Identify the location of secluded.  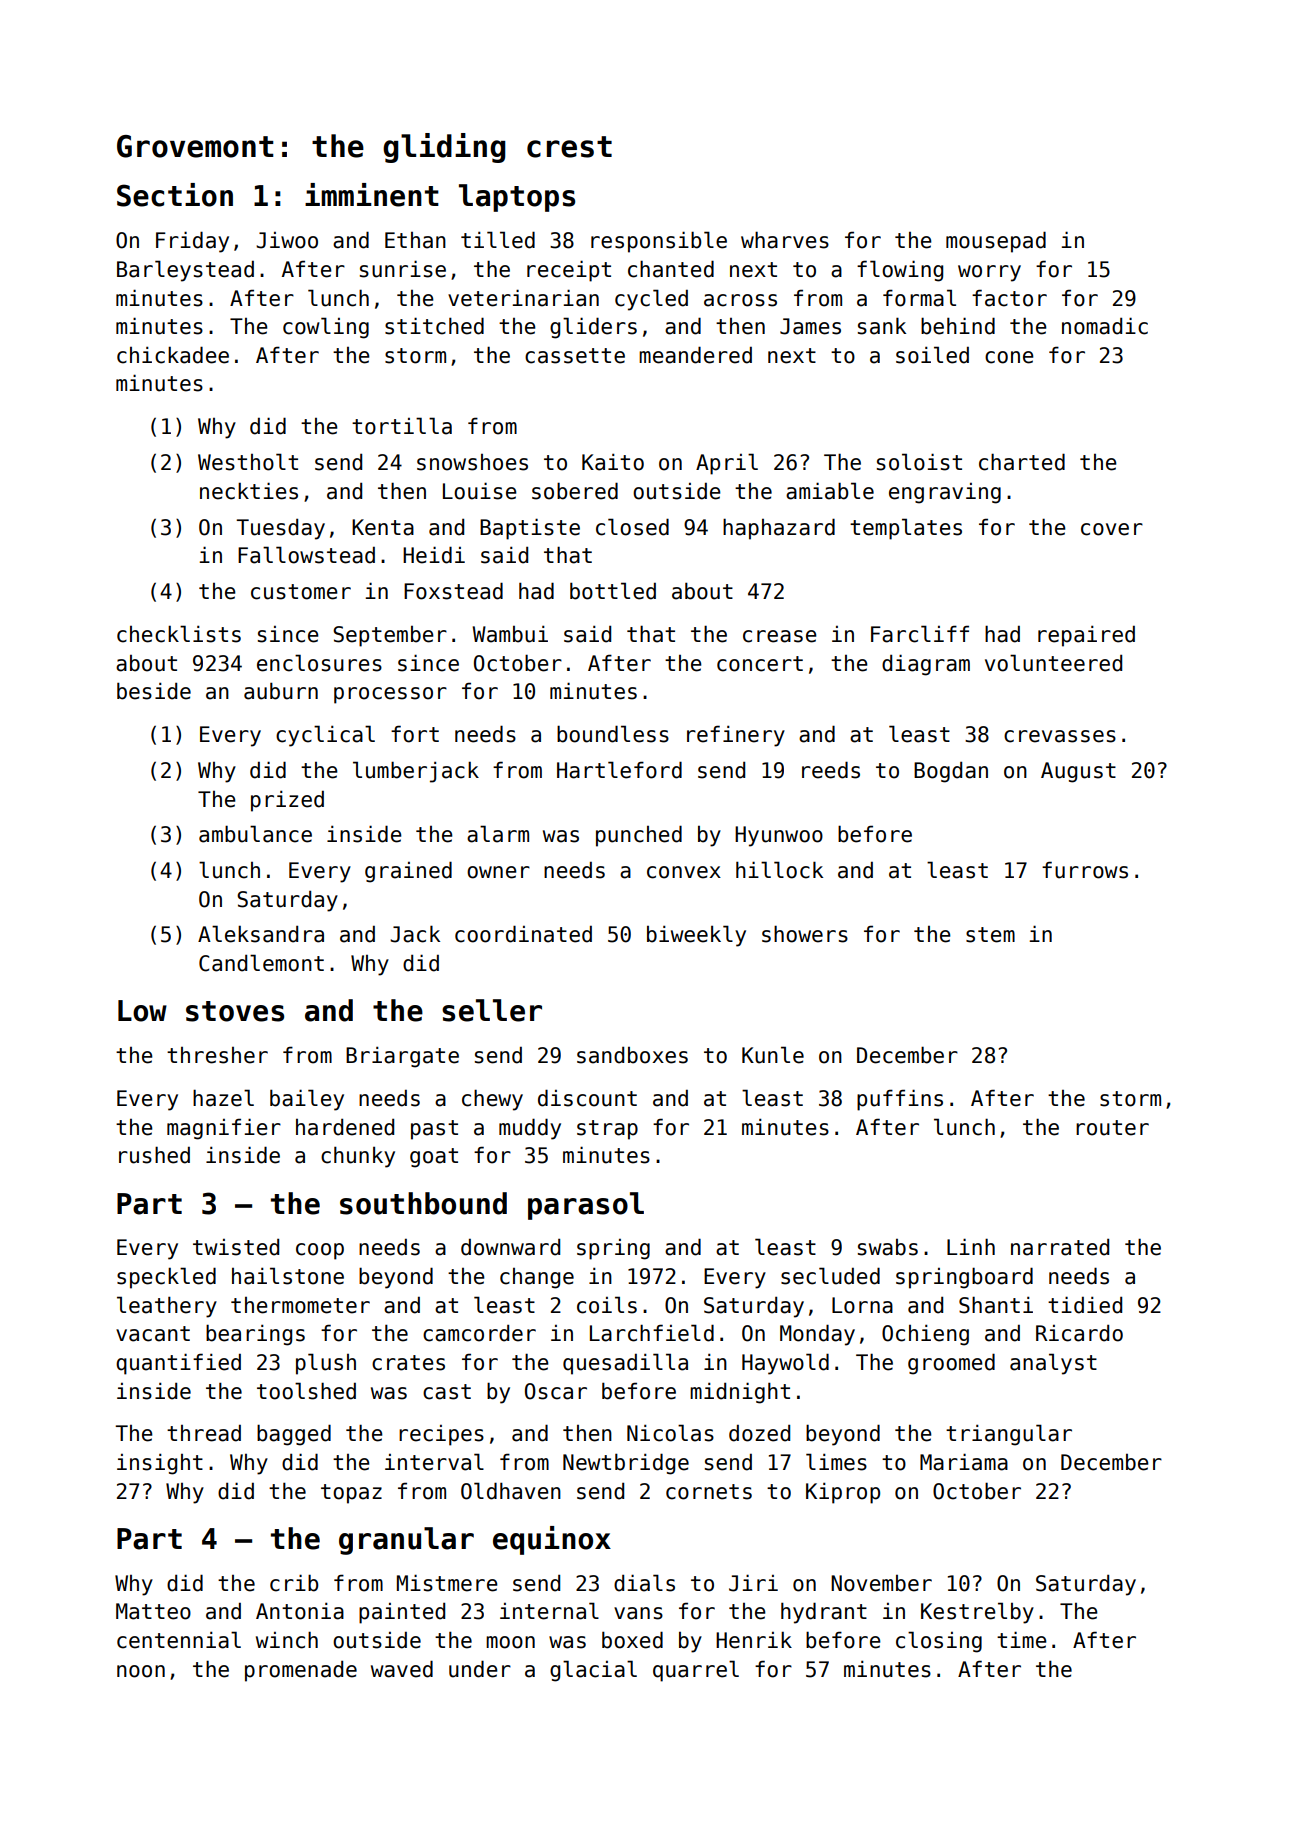
(830, 1276).
